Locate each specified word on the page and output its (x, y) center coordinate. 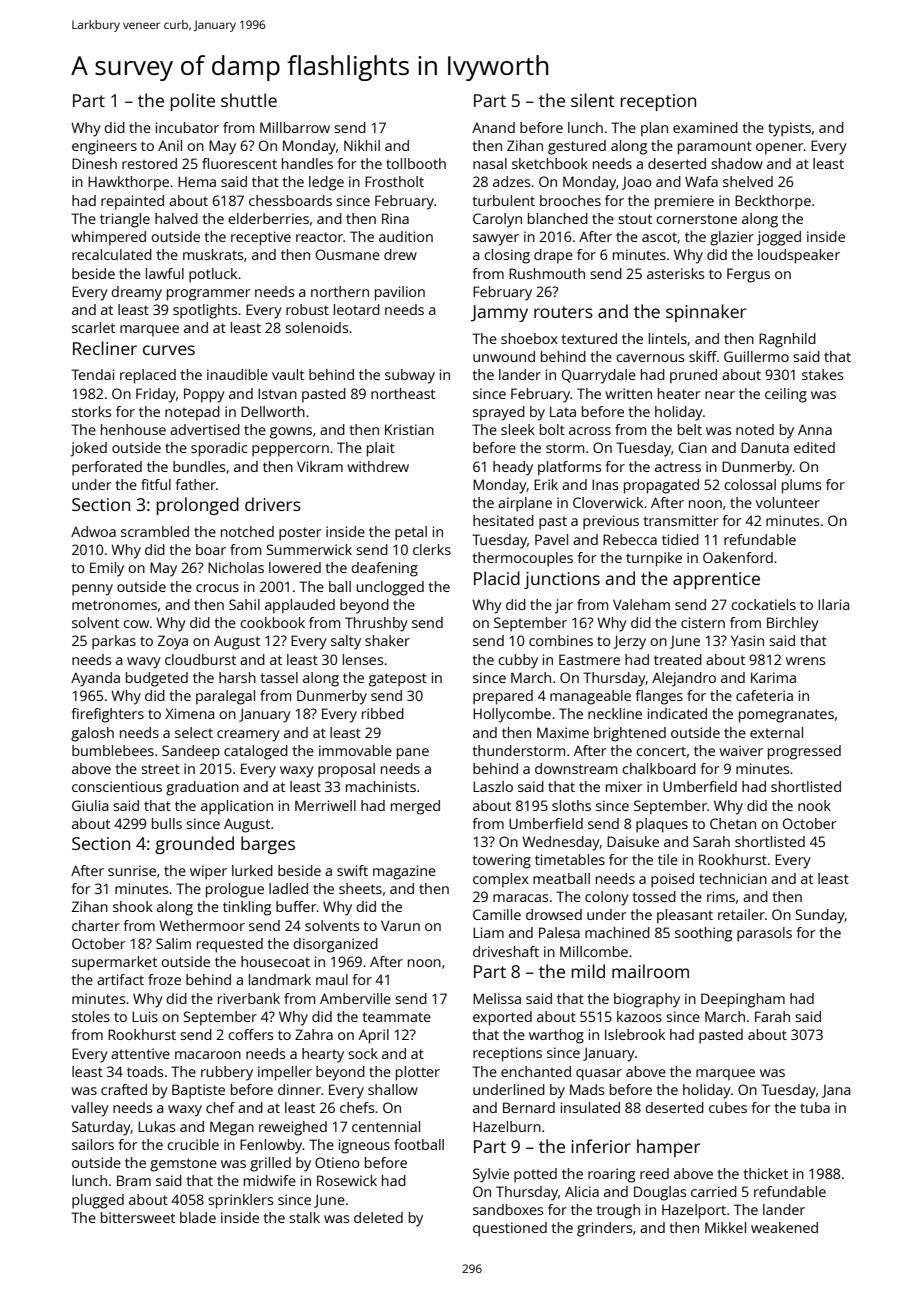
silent (593, 100)
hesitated (503, 520)
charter (96, 925)
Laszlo (493, 786)
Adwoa (93, 531)
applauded (300, 606)
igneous (364, 1146)
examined (705, 127)
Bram (134, 1180)
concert (661, 751)
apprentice (716, 580)
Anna (815, 429)
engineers (104, 147)
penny (92, 590)
